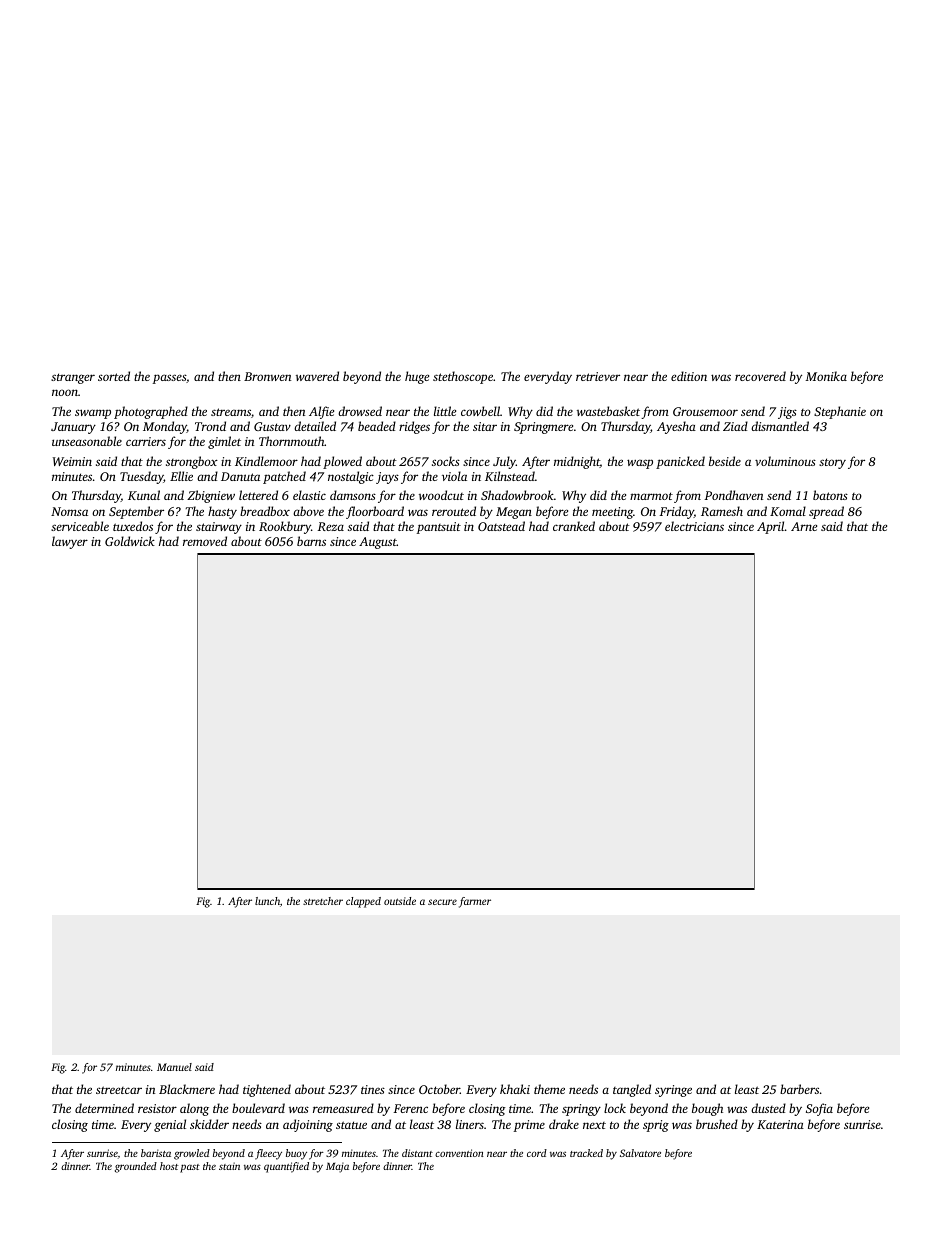  Describe the element at coordinates (760, 376) in the screenshot. I see `recovered` at that location.
